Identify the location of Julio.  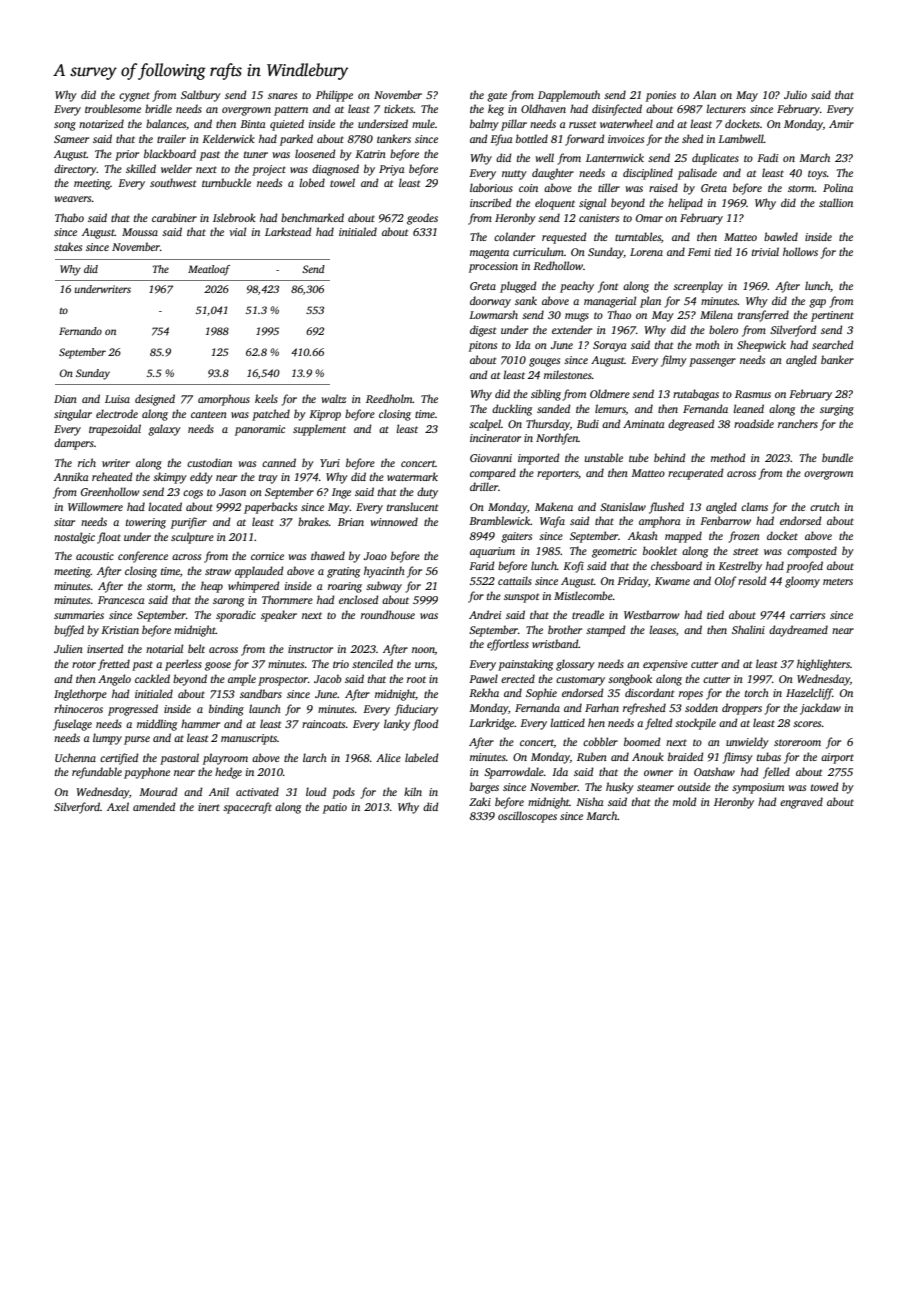
(795, 94).
